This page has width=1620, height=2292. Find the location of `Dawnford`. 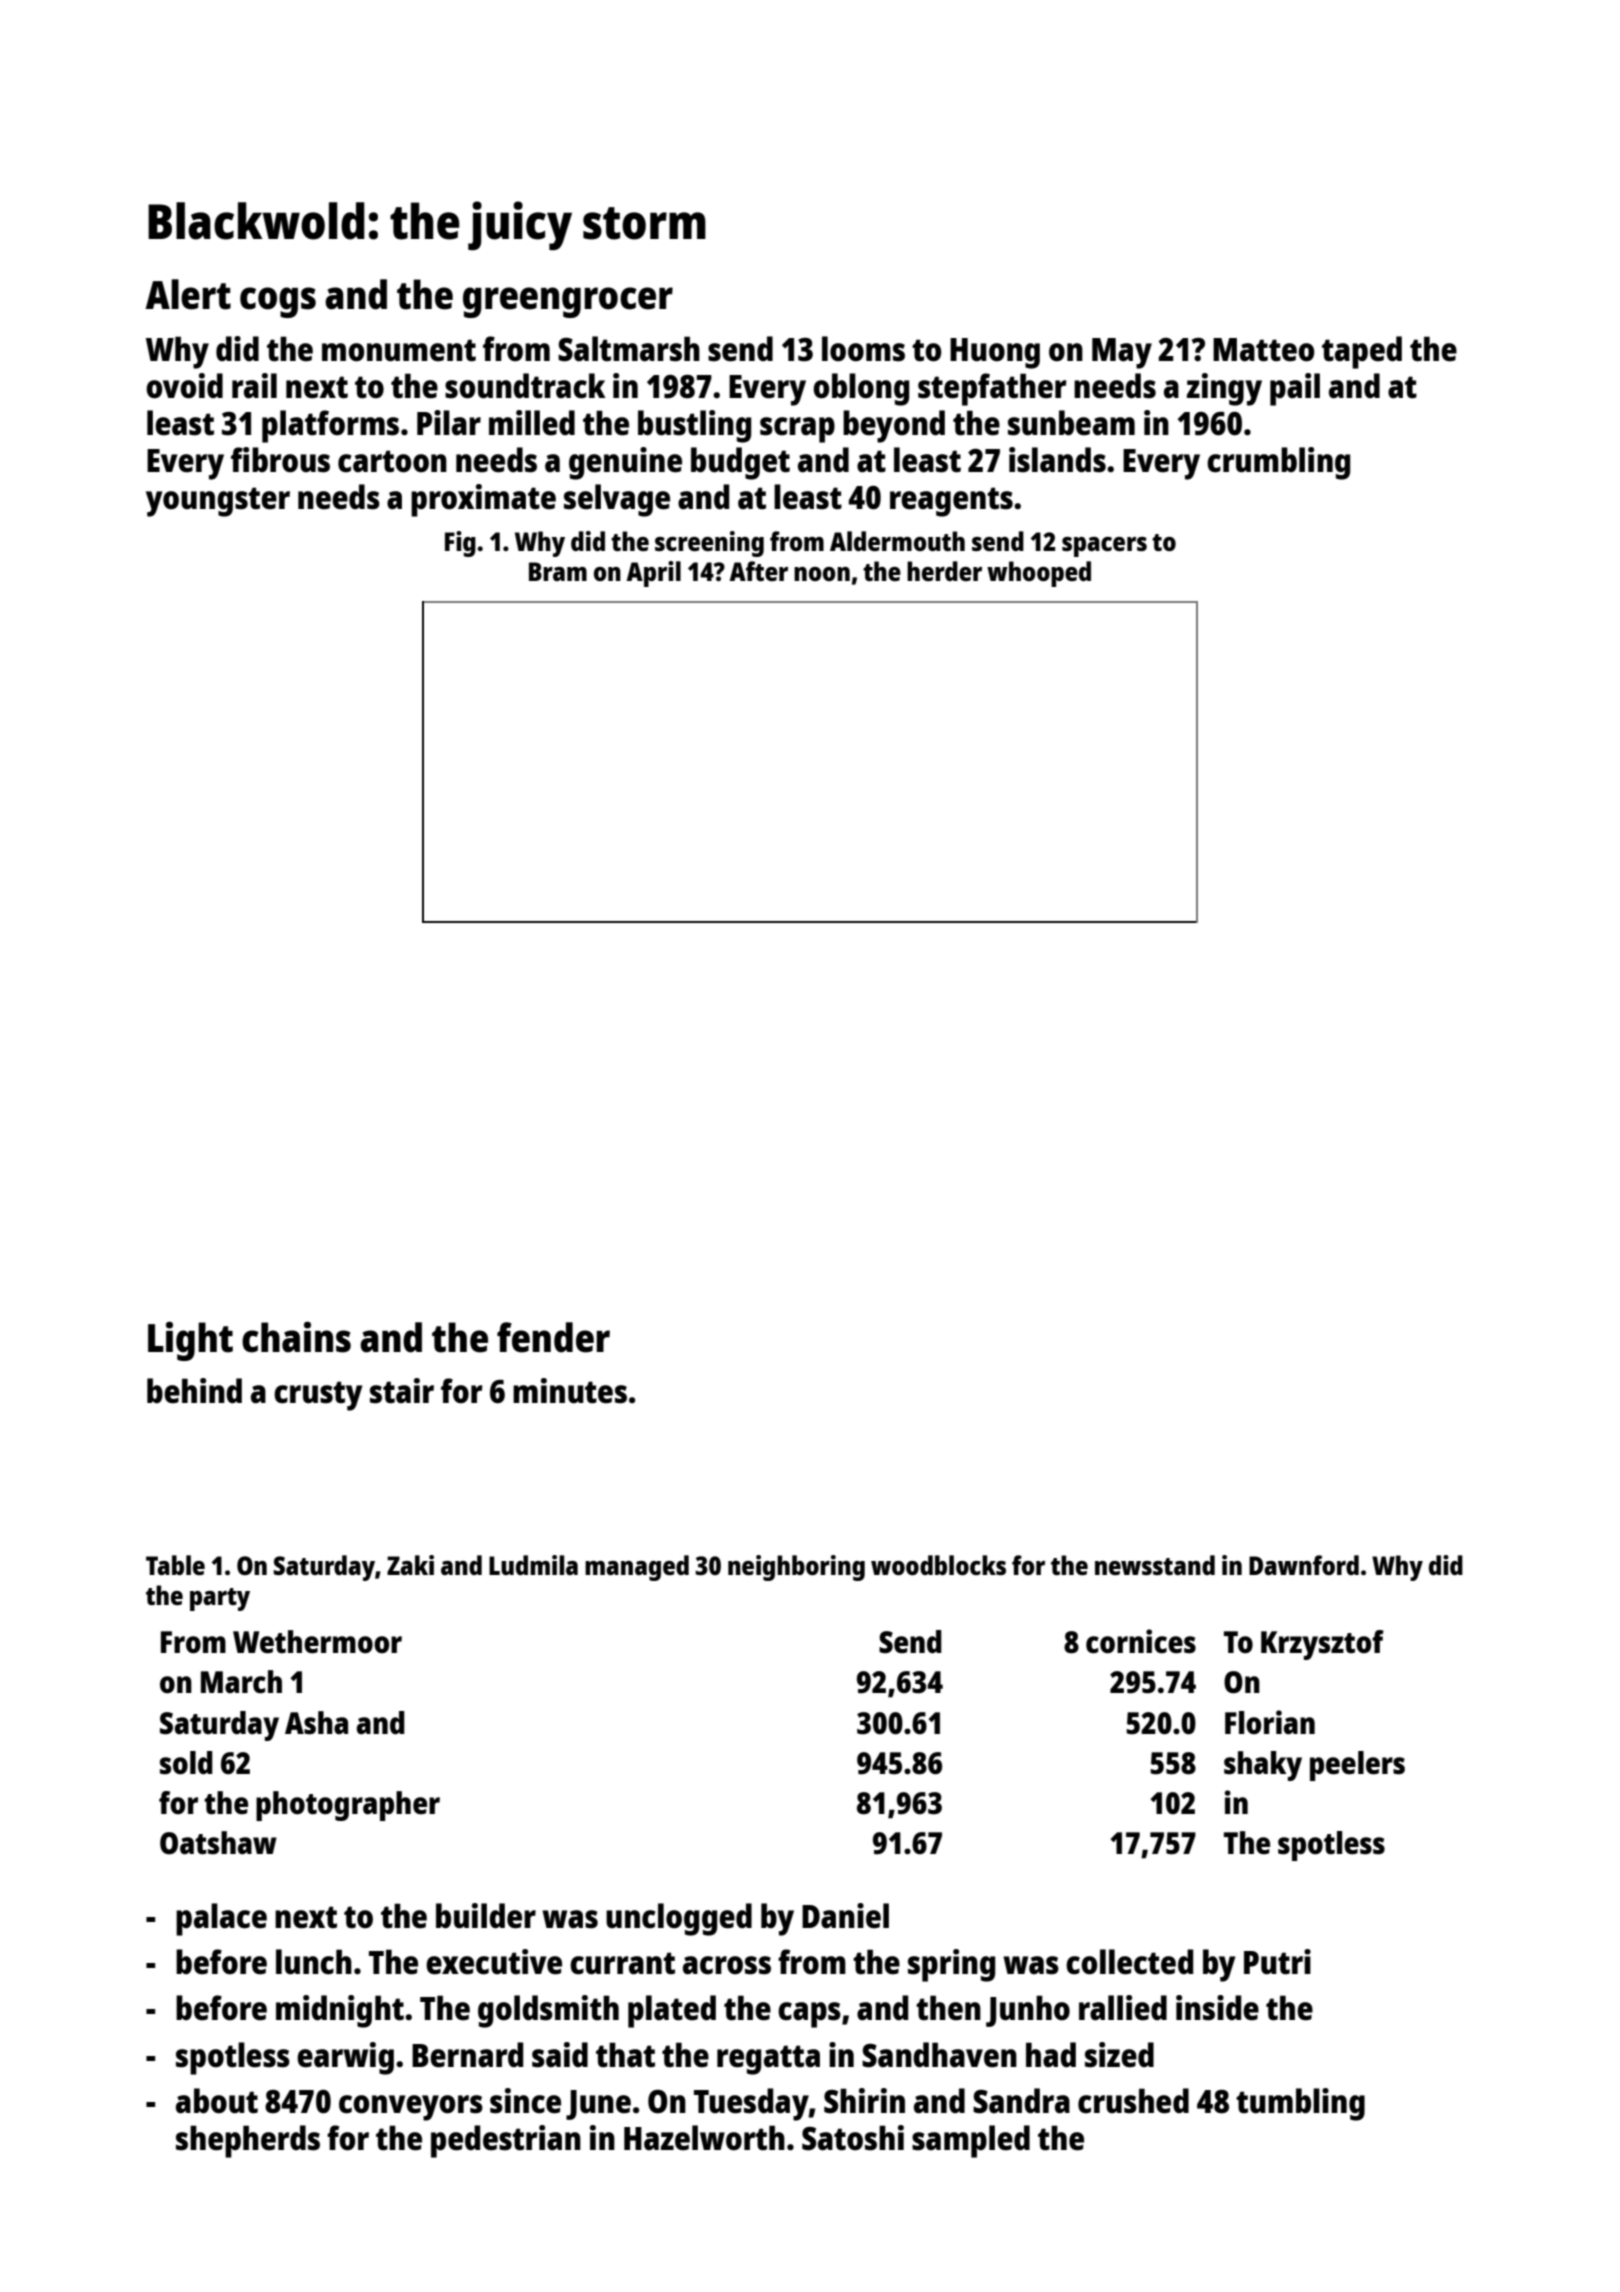

Dawnford is located at coordinates (1304, 1565).
